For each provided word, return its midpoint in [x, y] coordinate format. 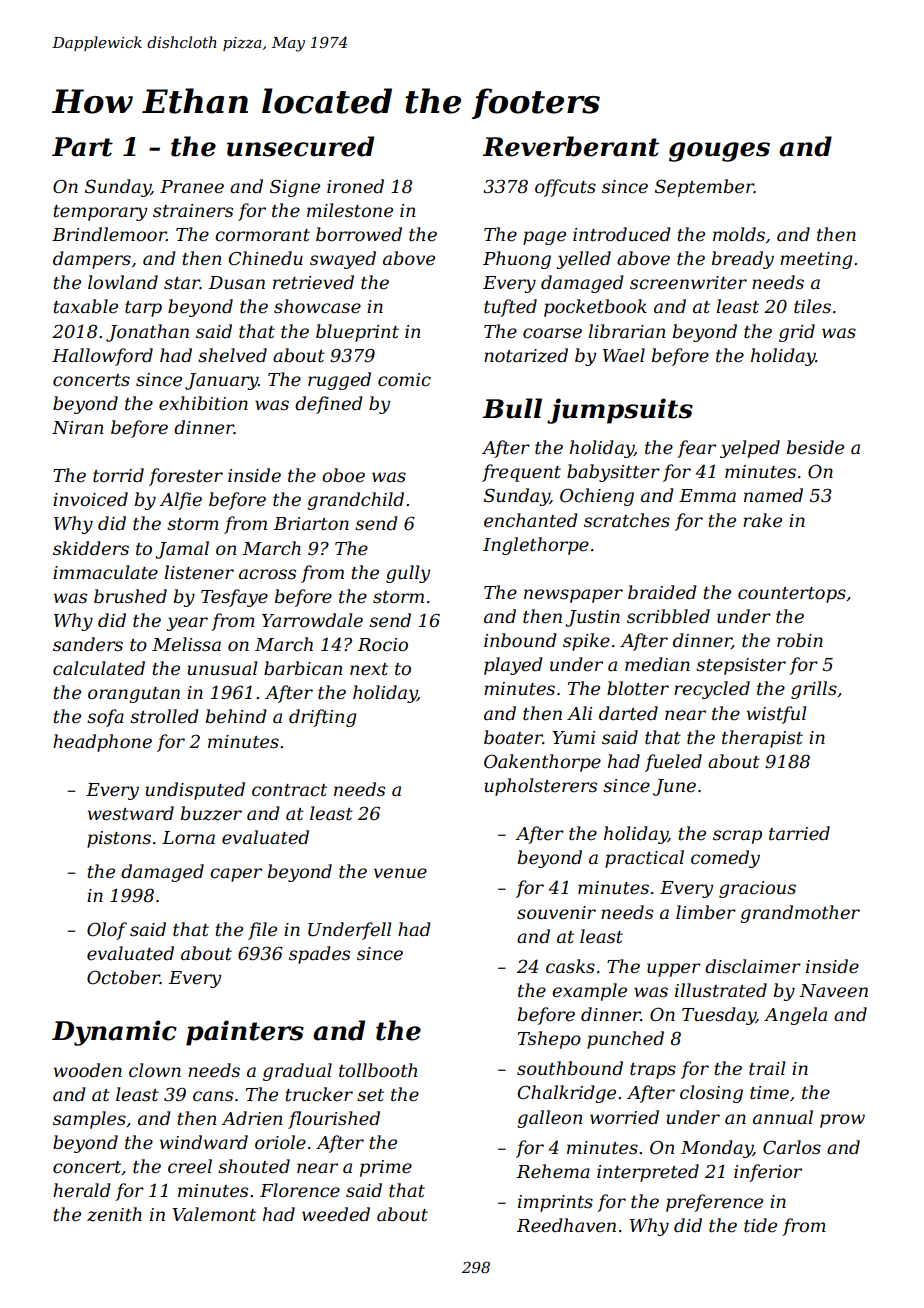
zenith [114, 1214]
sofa [105, 718]
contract [289, 790]
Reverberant [570, 146]
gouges [719, 152]
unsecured [300, 146]
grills [814, 690]
